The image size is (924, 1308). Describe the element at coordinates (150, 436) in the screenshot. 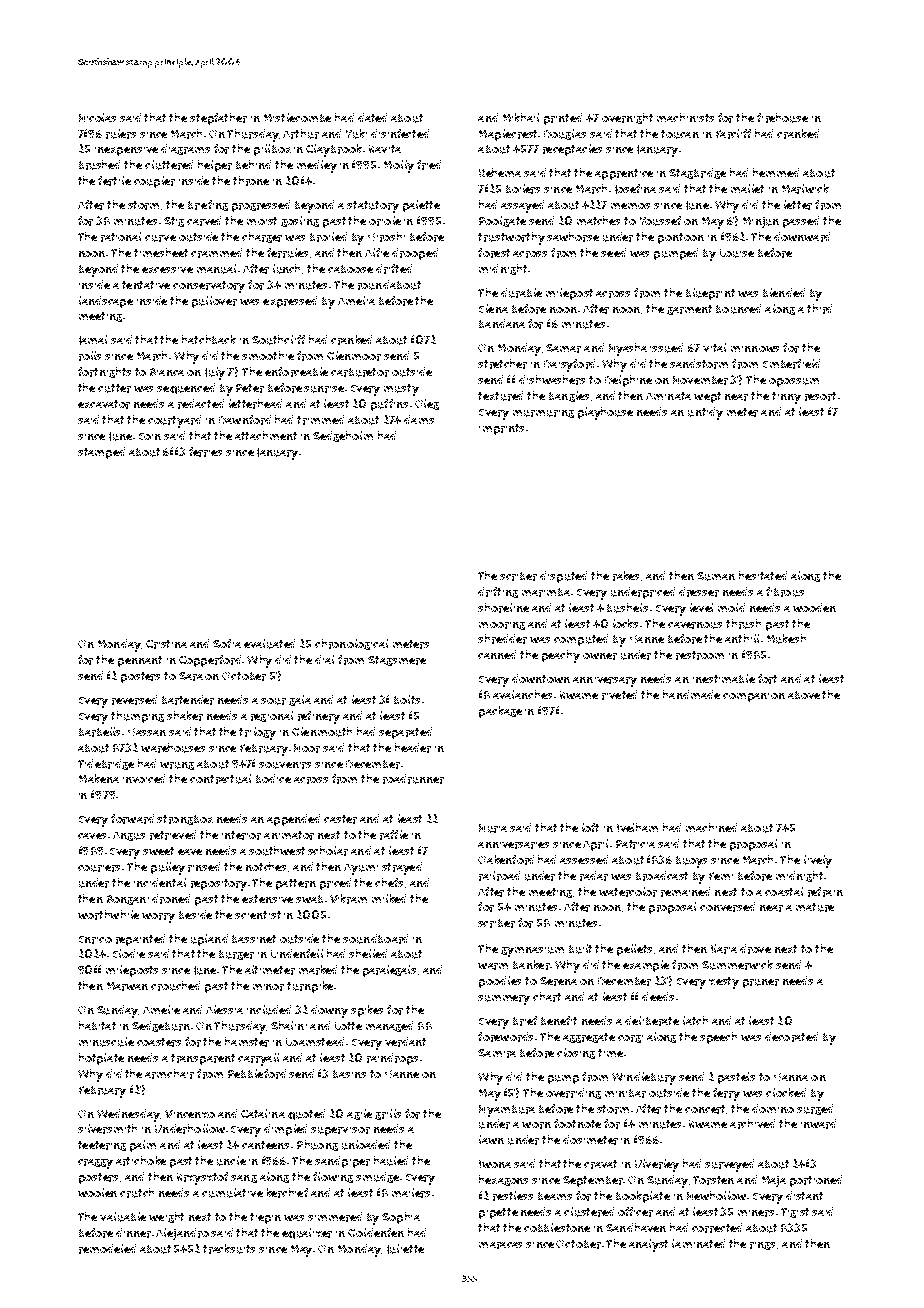

I see `Eoin` at that location.
